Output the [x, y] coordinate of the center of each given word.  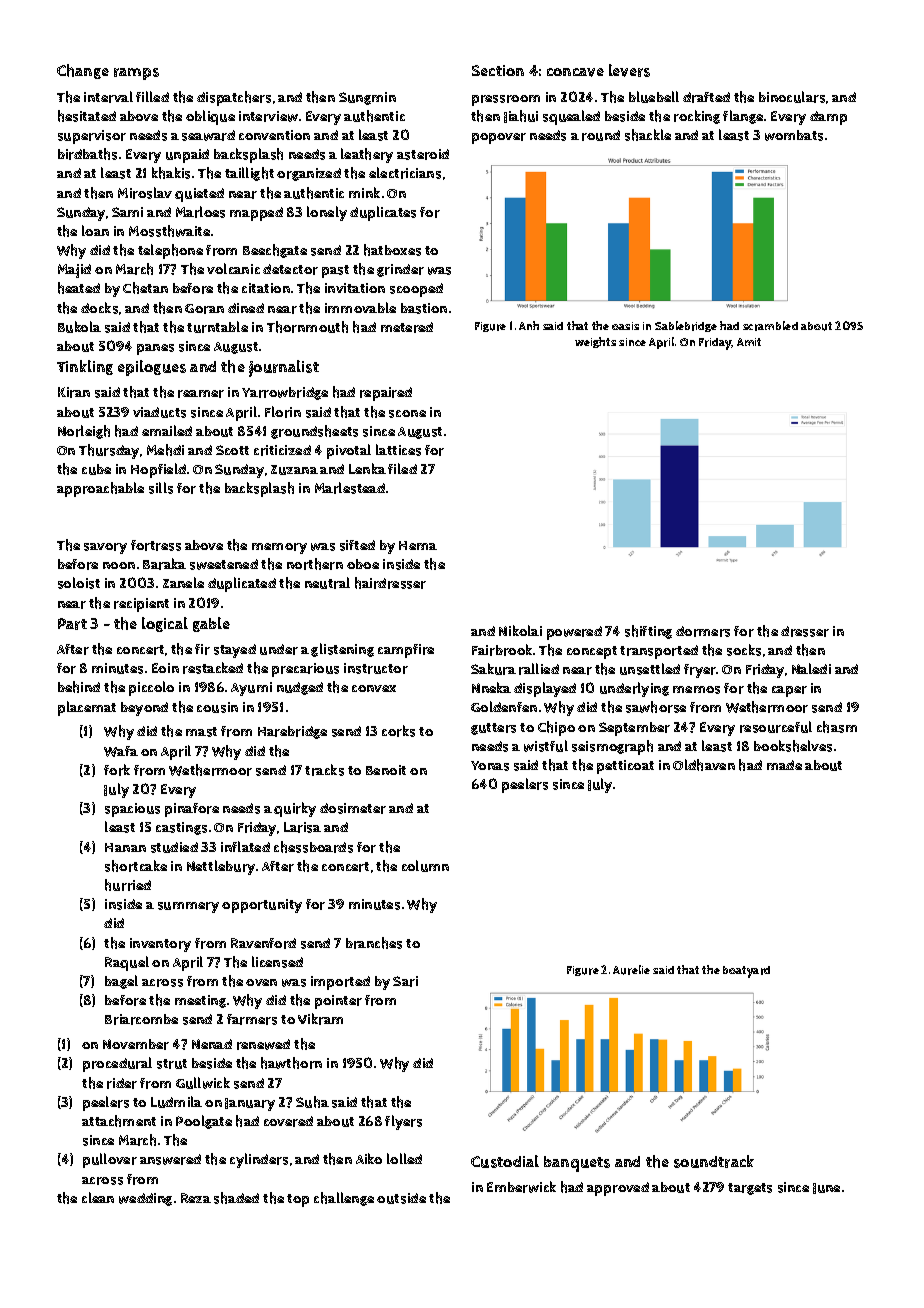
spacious [132, 810]
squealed [571, 117]
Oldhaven [704, 765]
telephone [170, 251]
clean [98, 1197]
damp [828, 118]
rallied [539, 669]
